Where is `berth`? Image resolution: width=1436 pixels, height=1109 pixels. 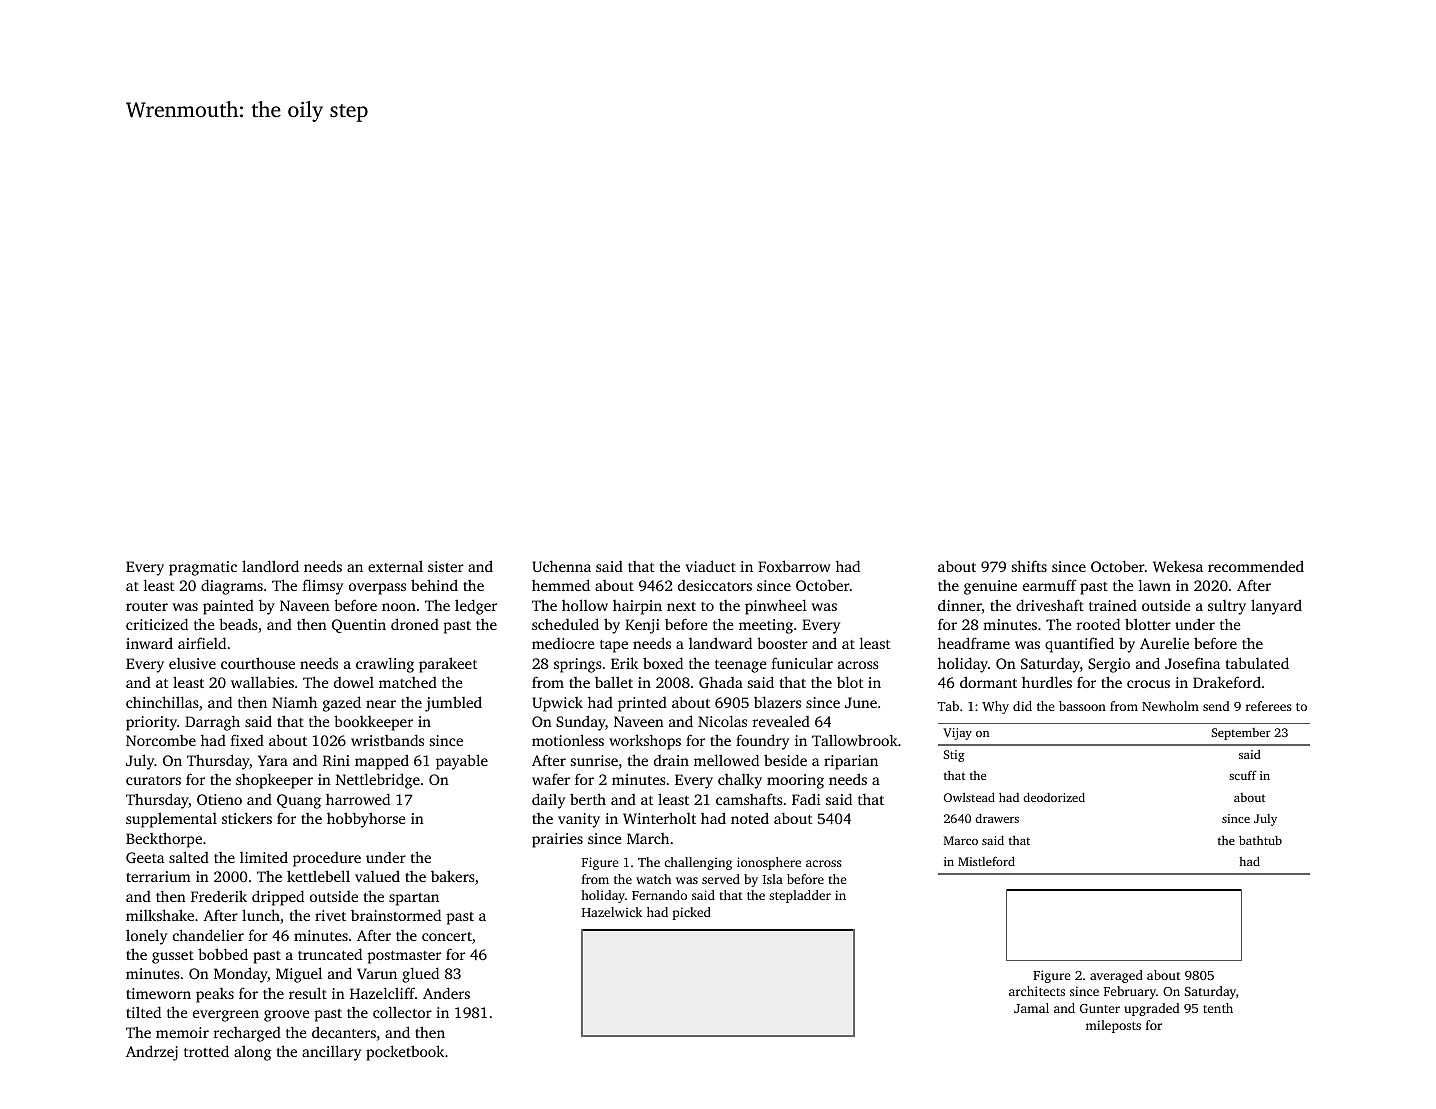 berth is located at coordinates (588, 799).
